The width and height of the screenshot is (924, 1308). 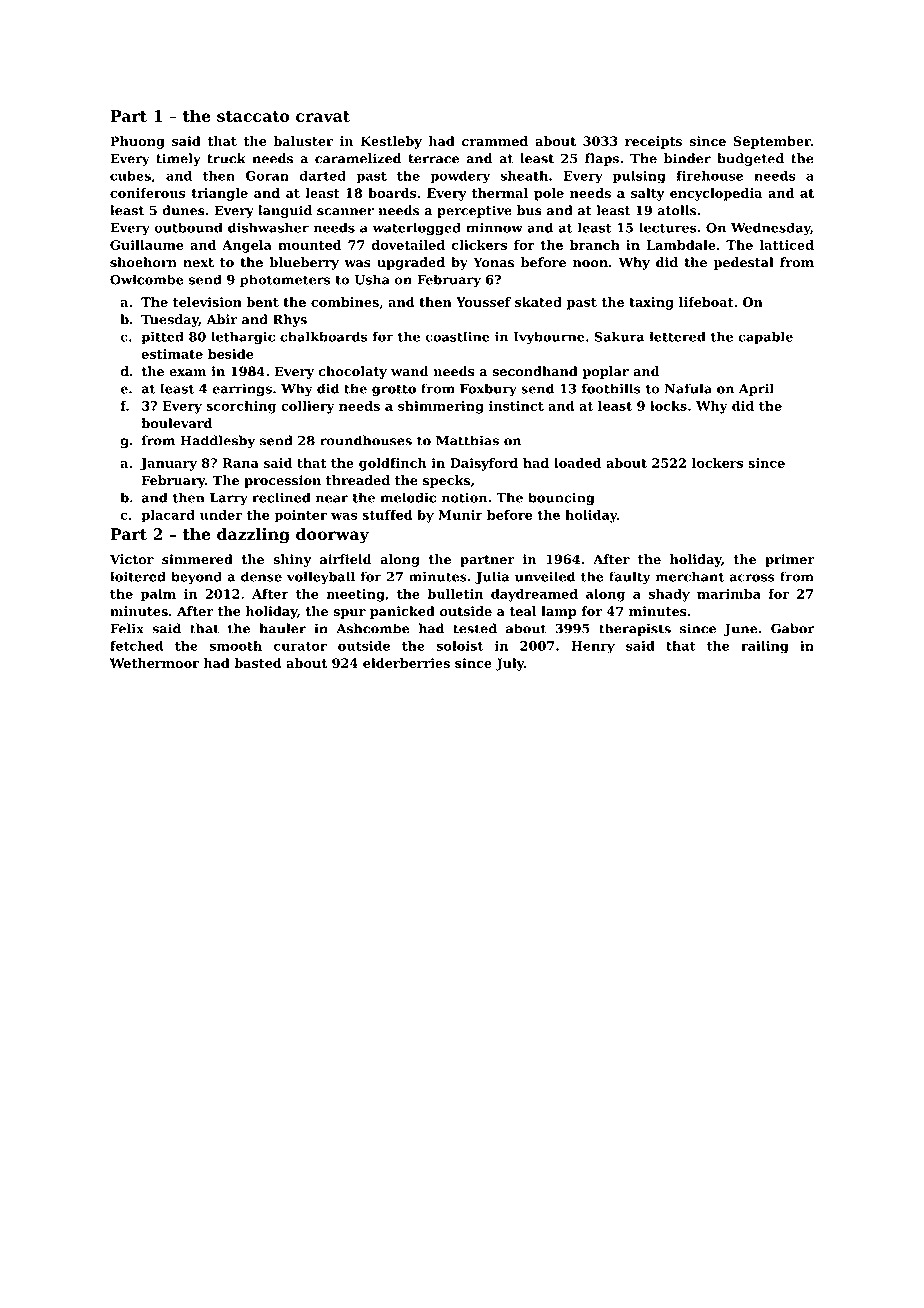 I want to click on staccato, so click(x=253, y=116).
